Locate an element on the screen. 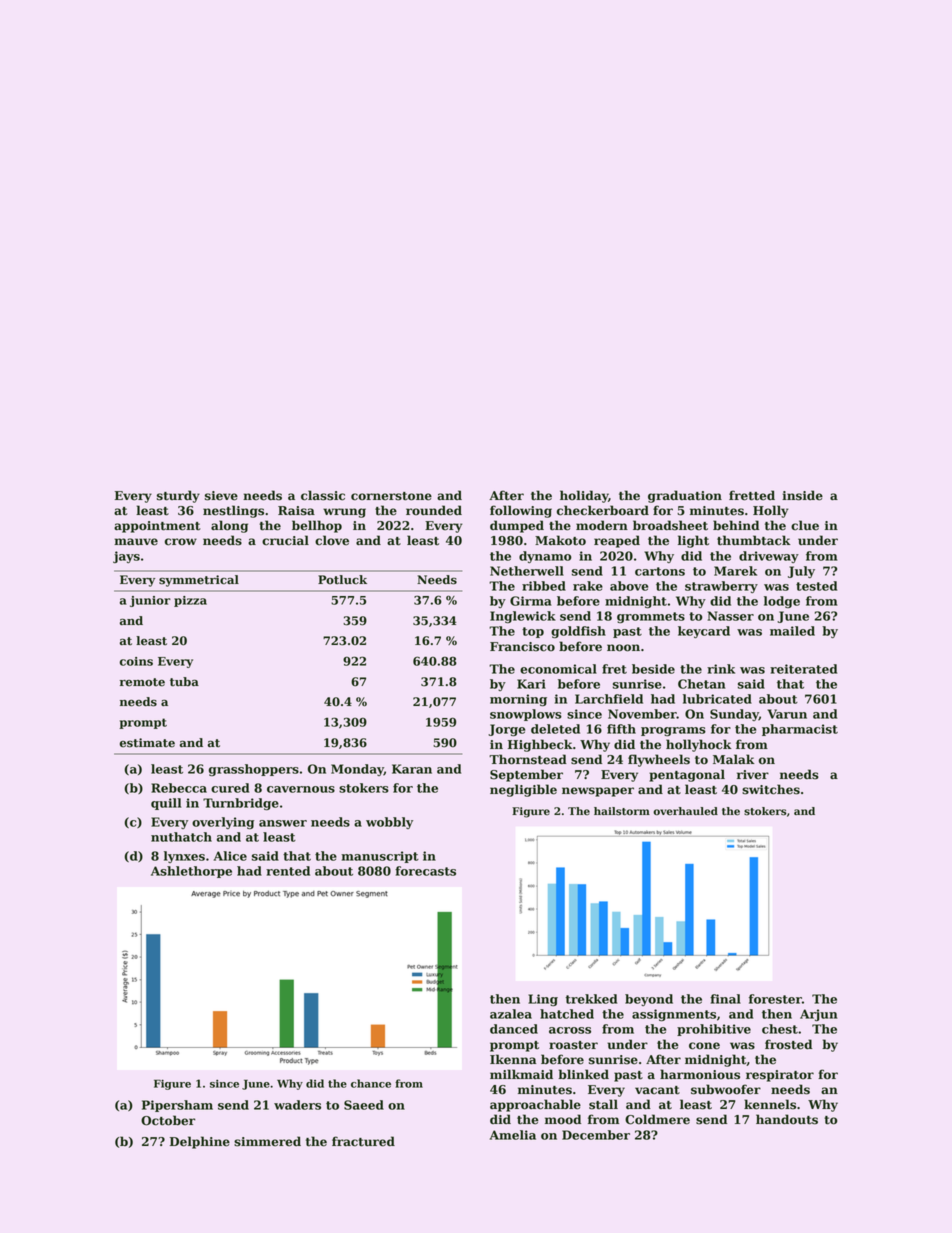 The width and height of the screenshot is (952, 1233). rented is located at coordinates (288, 871).
